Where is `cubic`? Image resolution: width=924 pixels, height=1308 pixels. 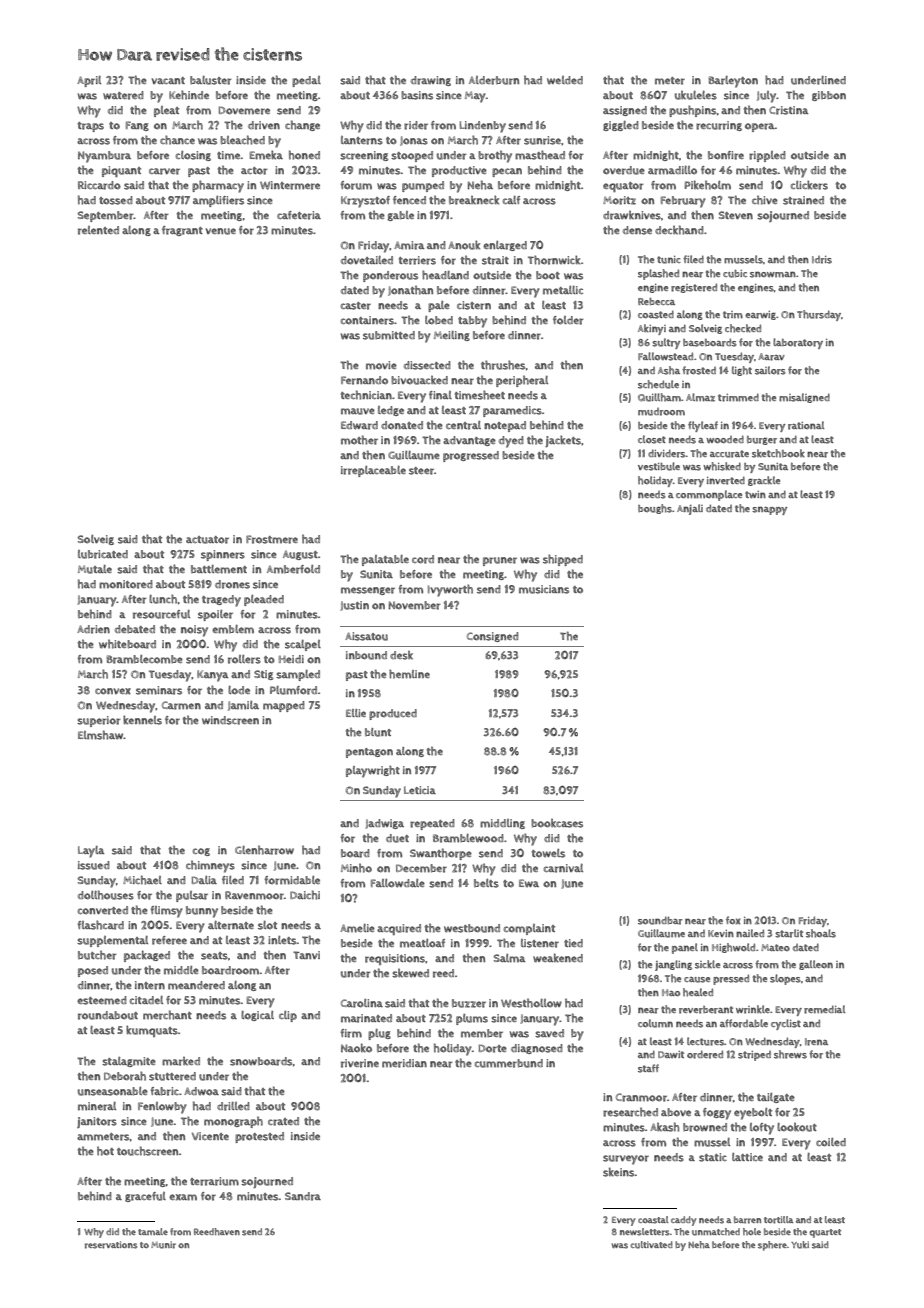 cubic is located at coordinates (735, 274).
